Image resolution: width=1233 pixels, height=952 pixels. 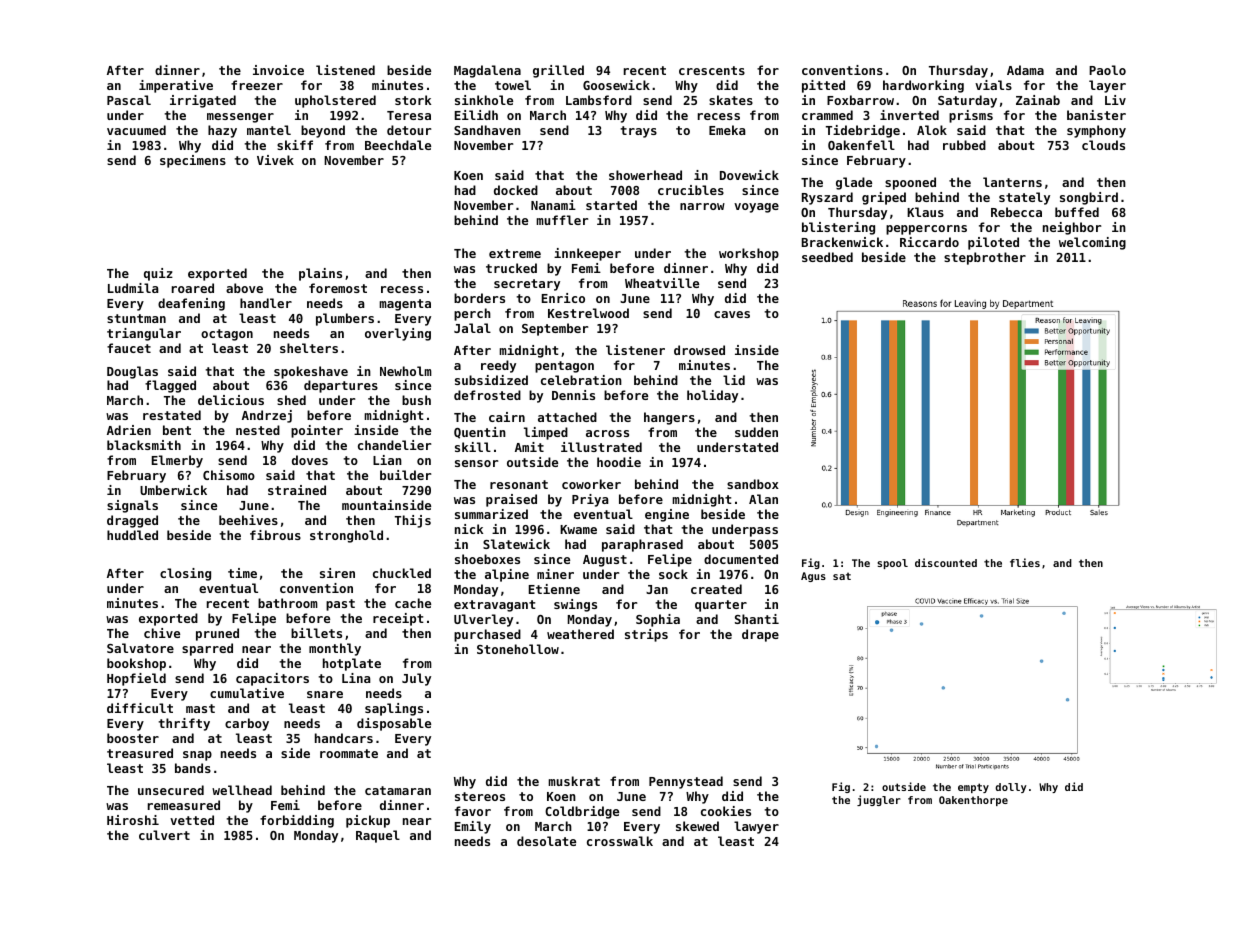 What do you see at coordinates (1025, 562) in the document?
I see `flies` at bounding box center [1025, 562].
